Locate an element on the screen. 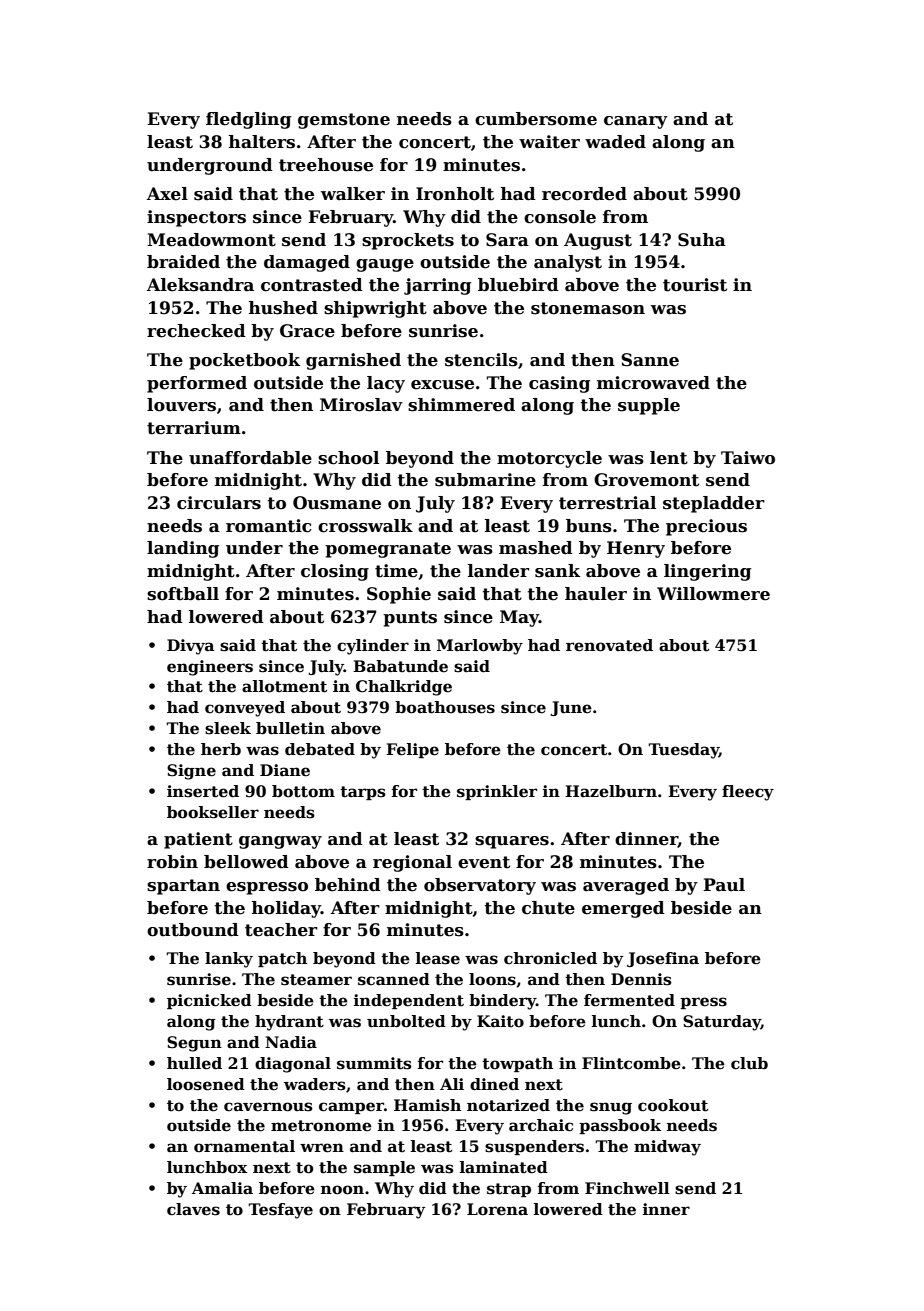 The width and height of the screenshot is (924, 1311). robin is located at coordinates (172, 862).
